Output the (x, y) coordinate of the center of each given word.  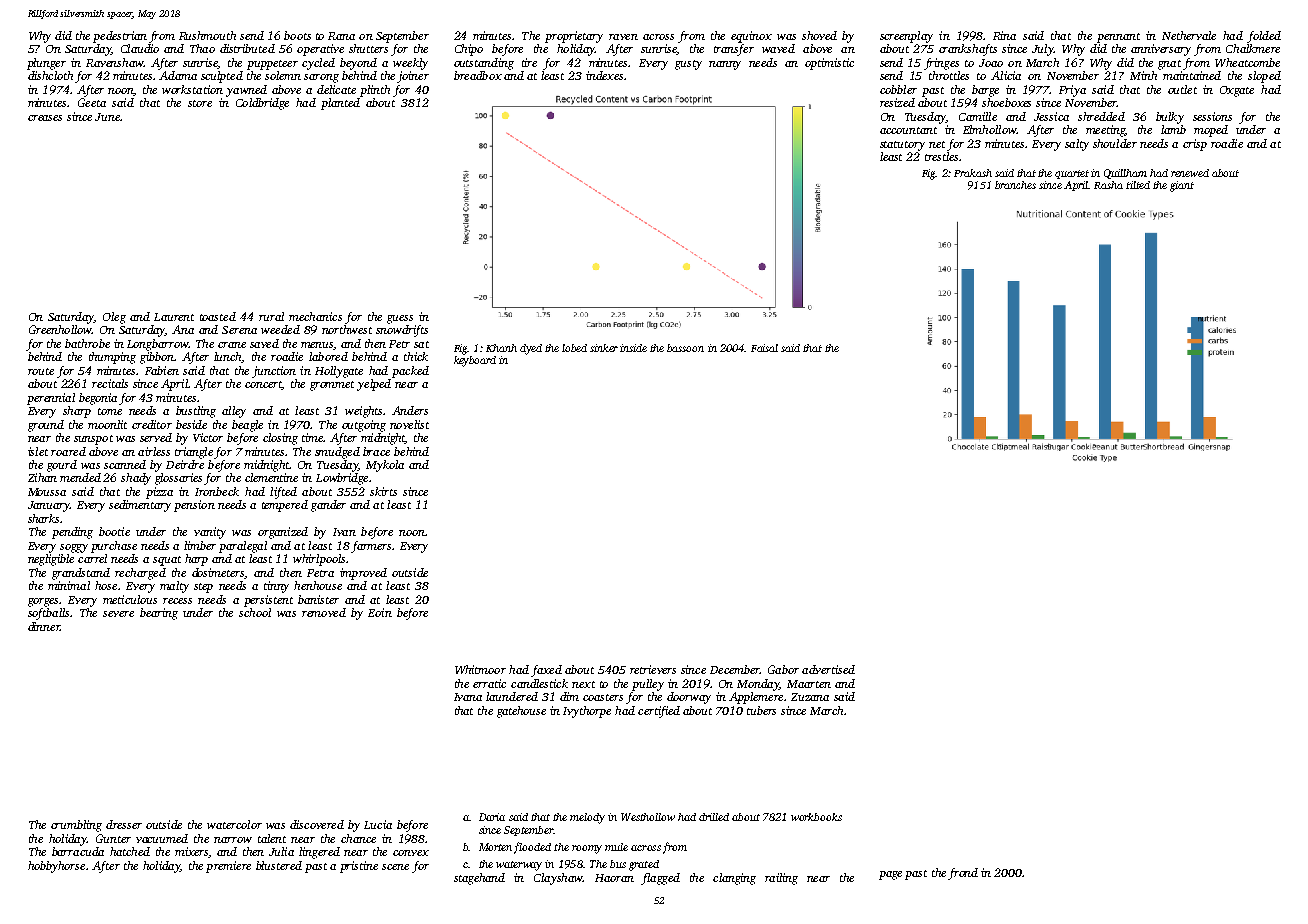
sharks (43, 518)
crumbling (76, 826)
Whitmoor (480, 669)
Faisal (764, 348)
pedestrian (120, 37)
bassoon (685, 348)
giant (1182, 186)
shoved (819, 35)
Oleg (114, 318)
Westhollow (648, 817)
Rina (1004, 35)
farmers (371, 547)
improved (363, 574)
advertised (828, 669)
